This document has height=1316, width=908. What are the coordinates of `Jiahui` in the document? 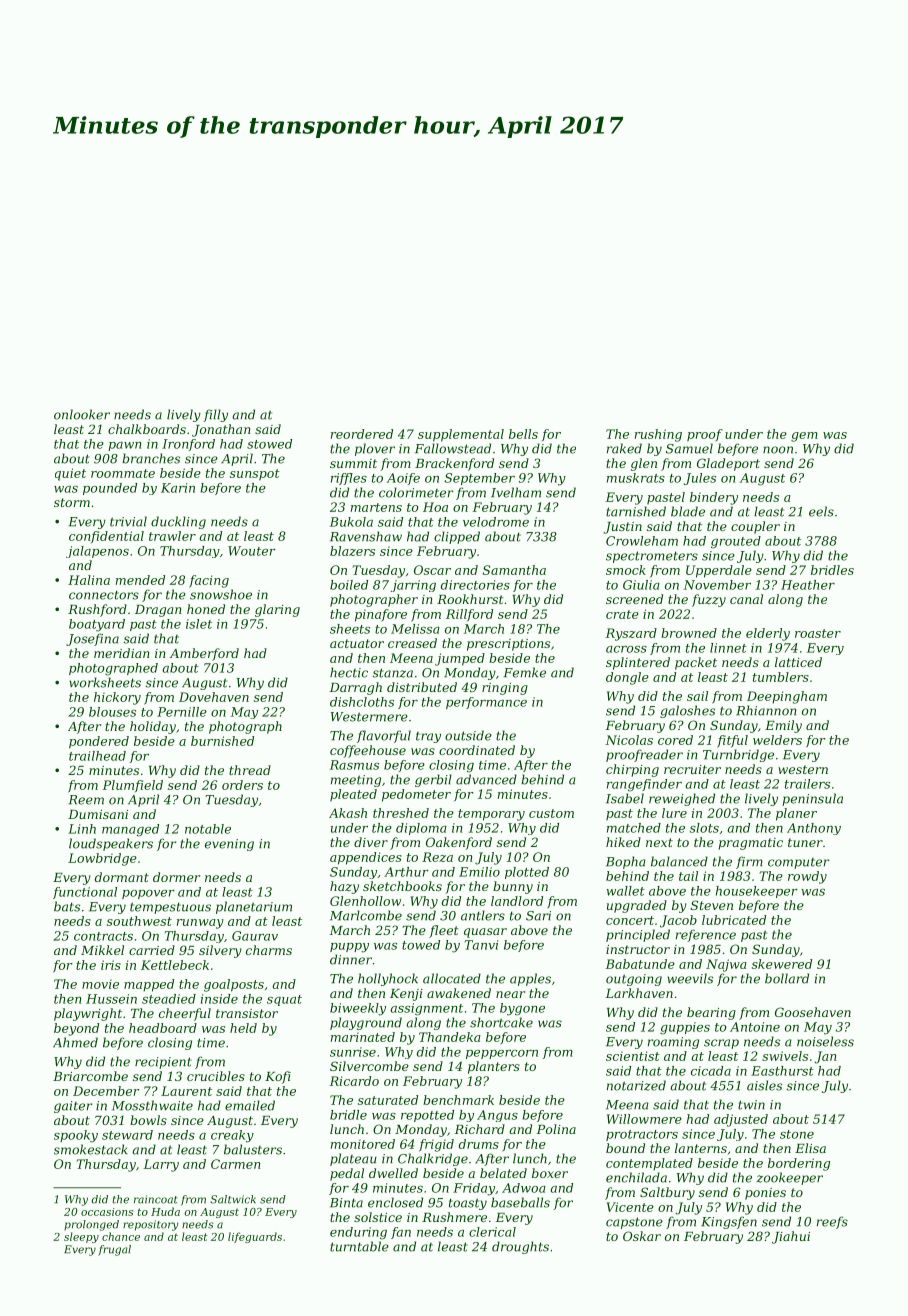 It's located at (791, 1237).
